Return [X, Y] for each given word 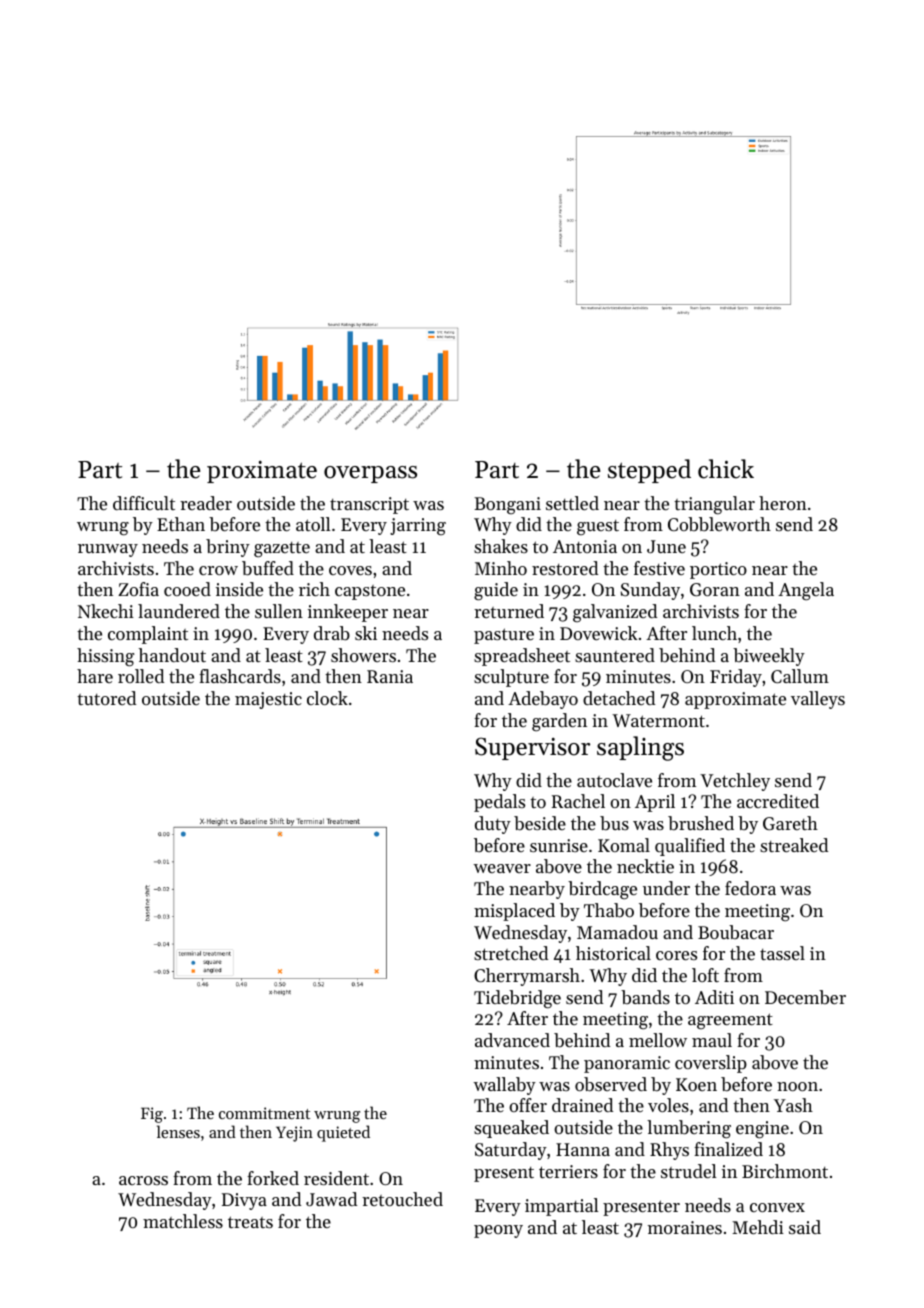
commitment [264, 1113]
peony [498, 1231]
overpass [370, 474]
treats [250, 1222]
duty [493, 825]
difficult [144, 503]
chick [726, 469]
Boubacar [736, 932]
